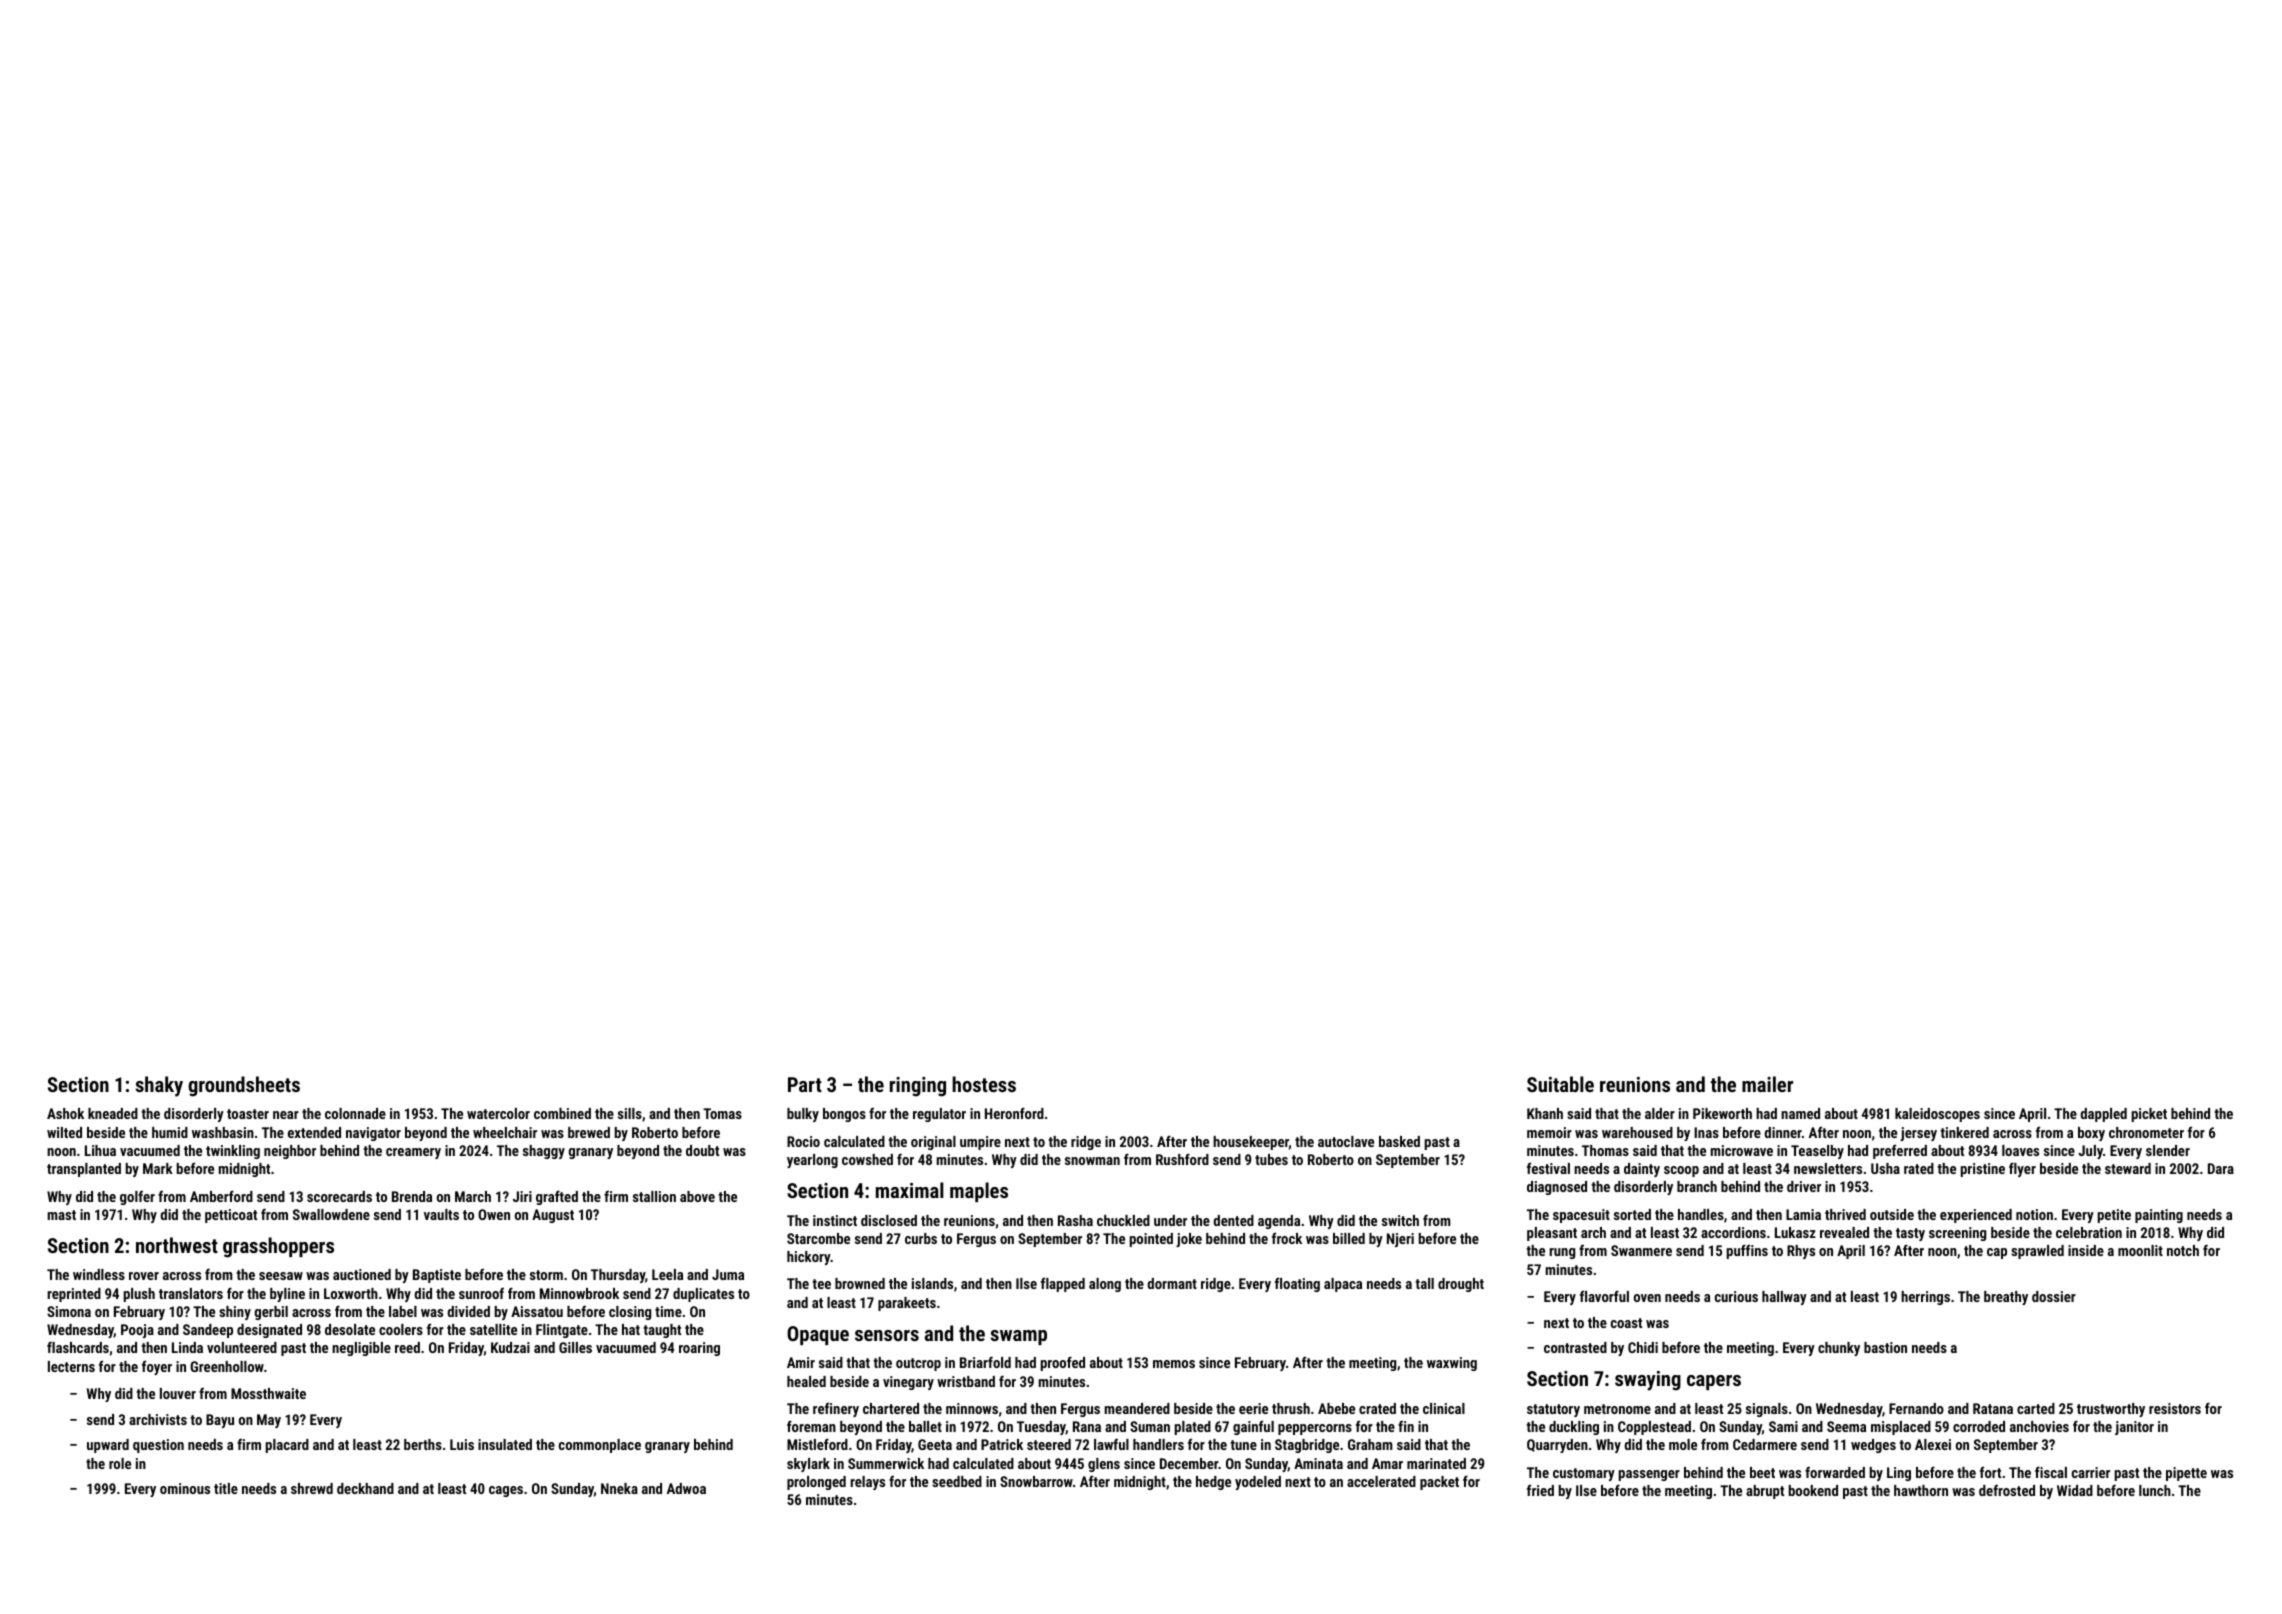 The width and height of the page is (2282, 1614). What do you see at coordinates (244, 1086) in the page?
I see `groundsheets` at bounding box center [244, 1086].
